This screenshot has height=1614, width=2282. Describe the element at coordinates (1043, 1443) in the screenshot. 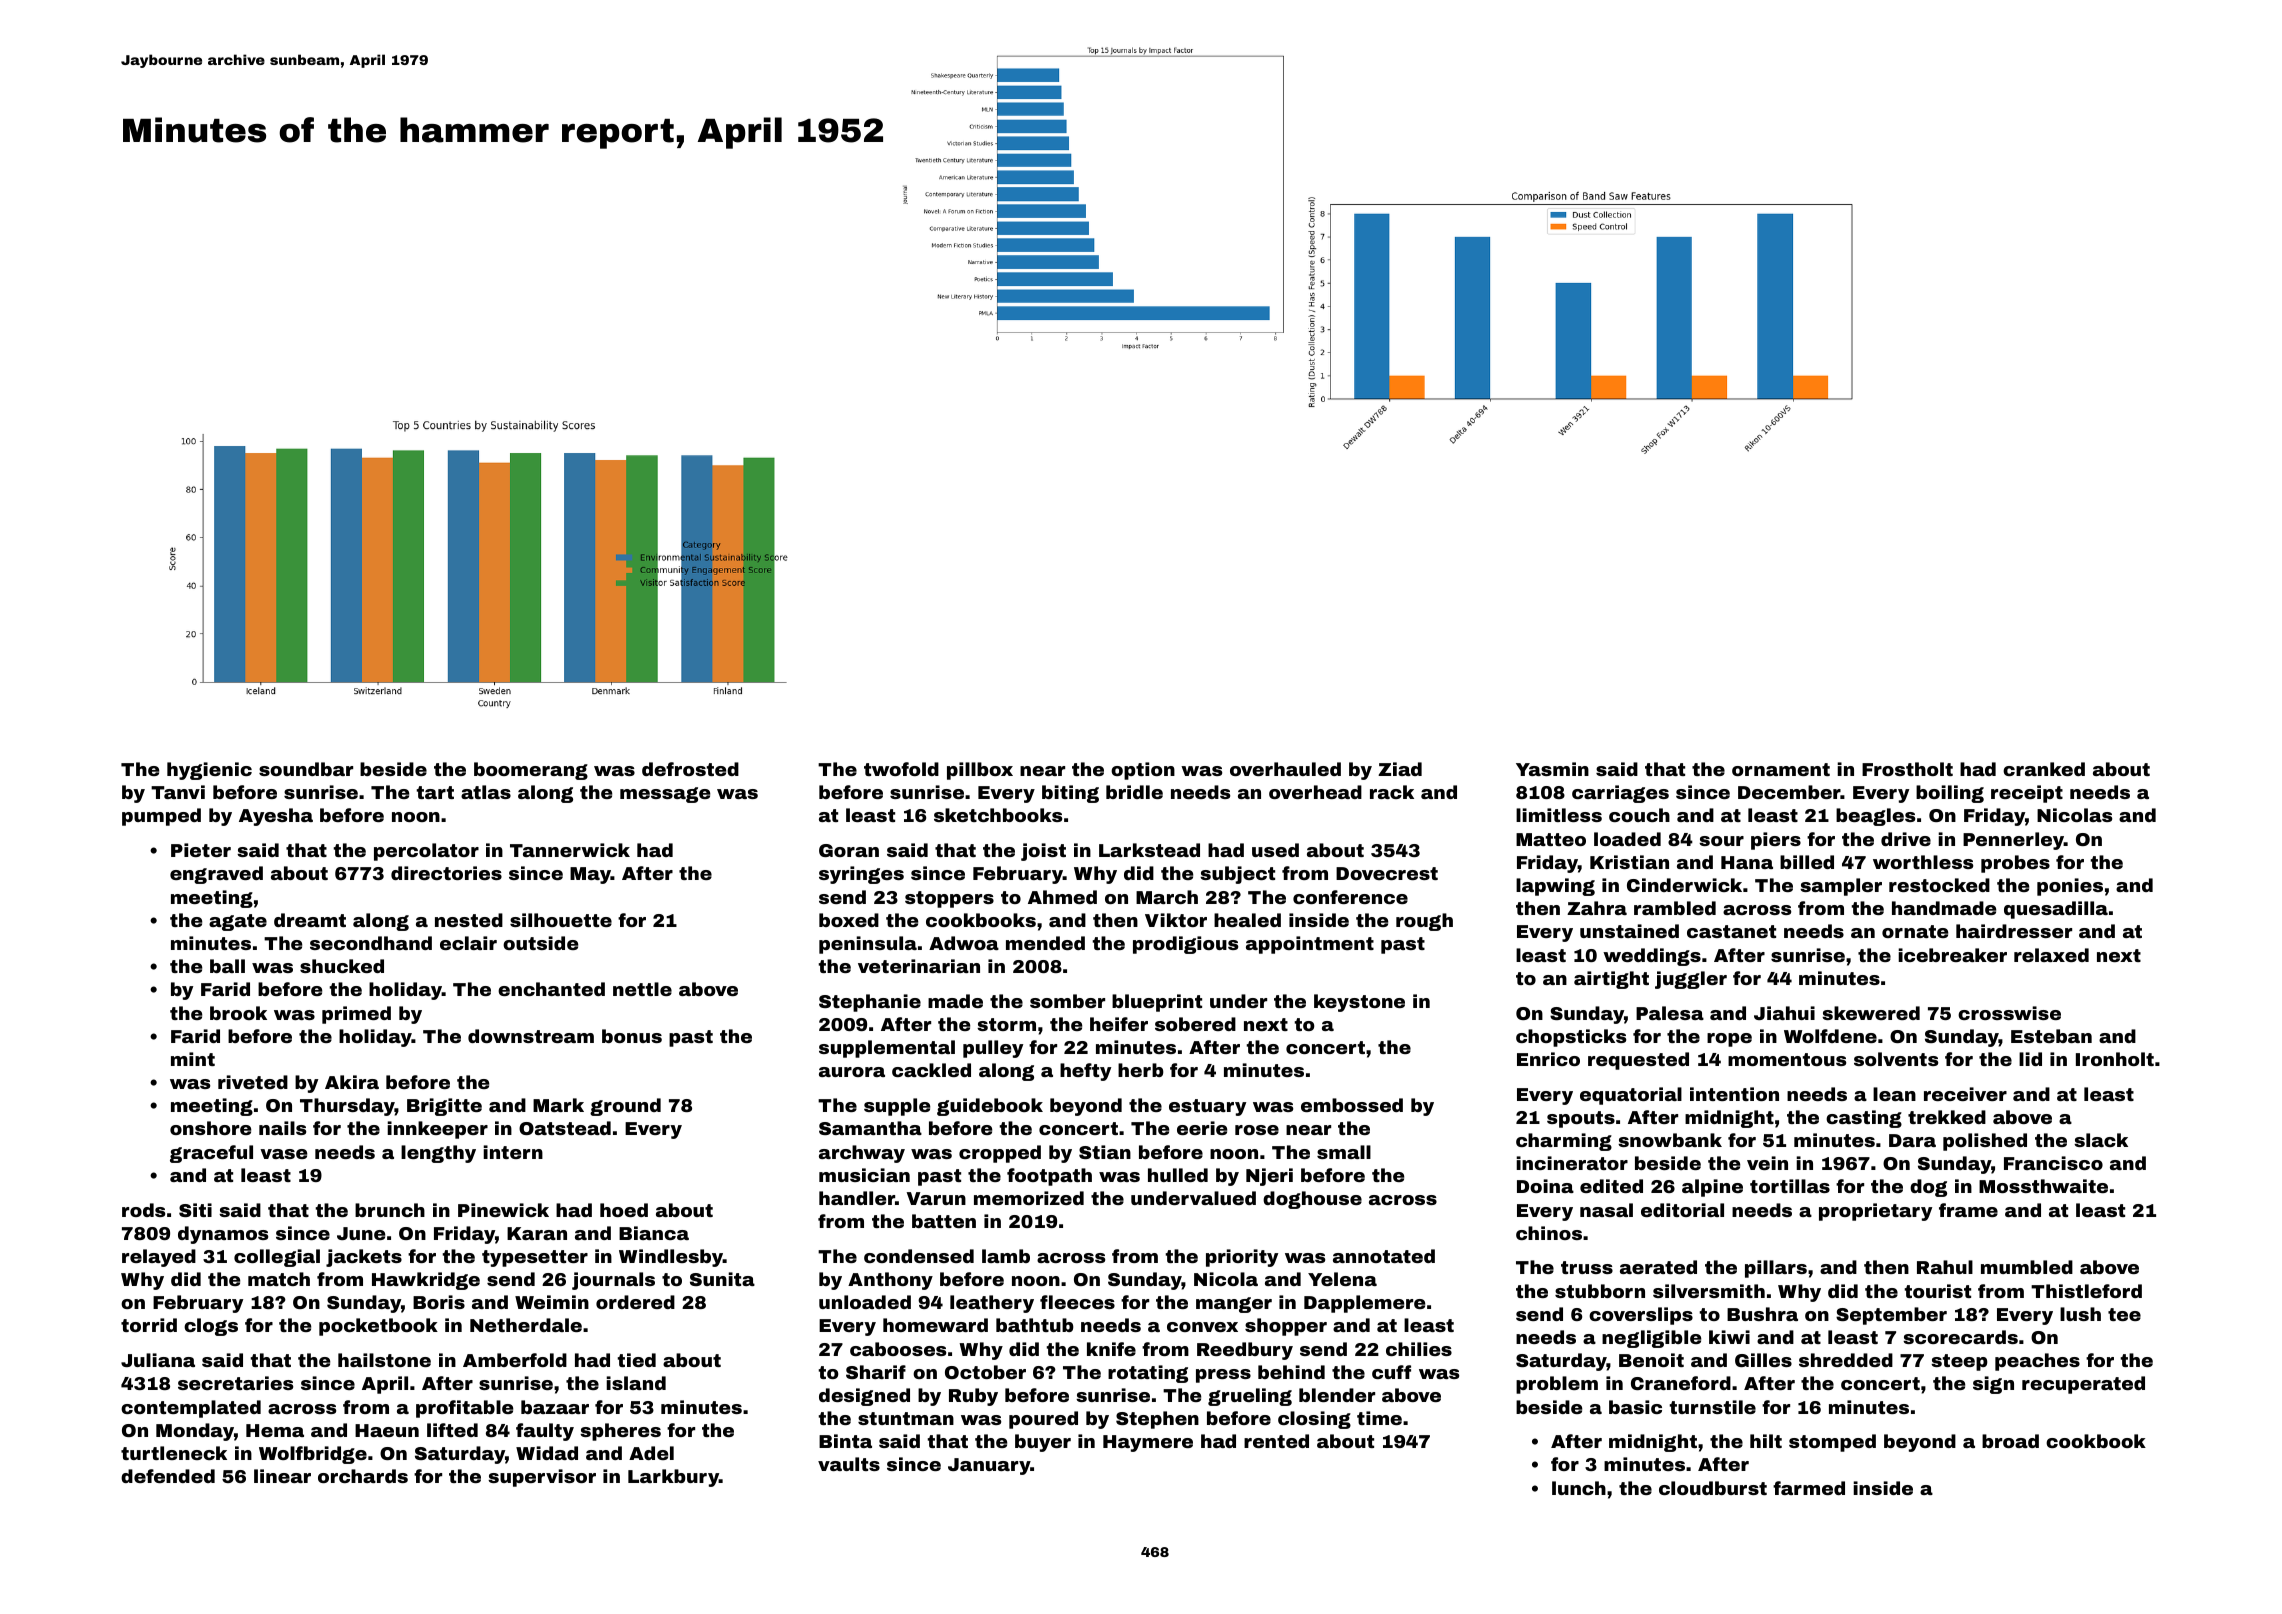

I see `buyer` at that location.
